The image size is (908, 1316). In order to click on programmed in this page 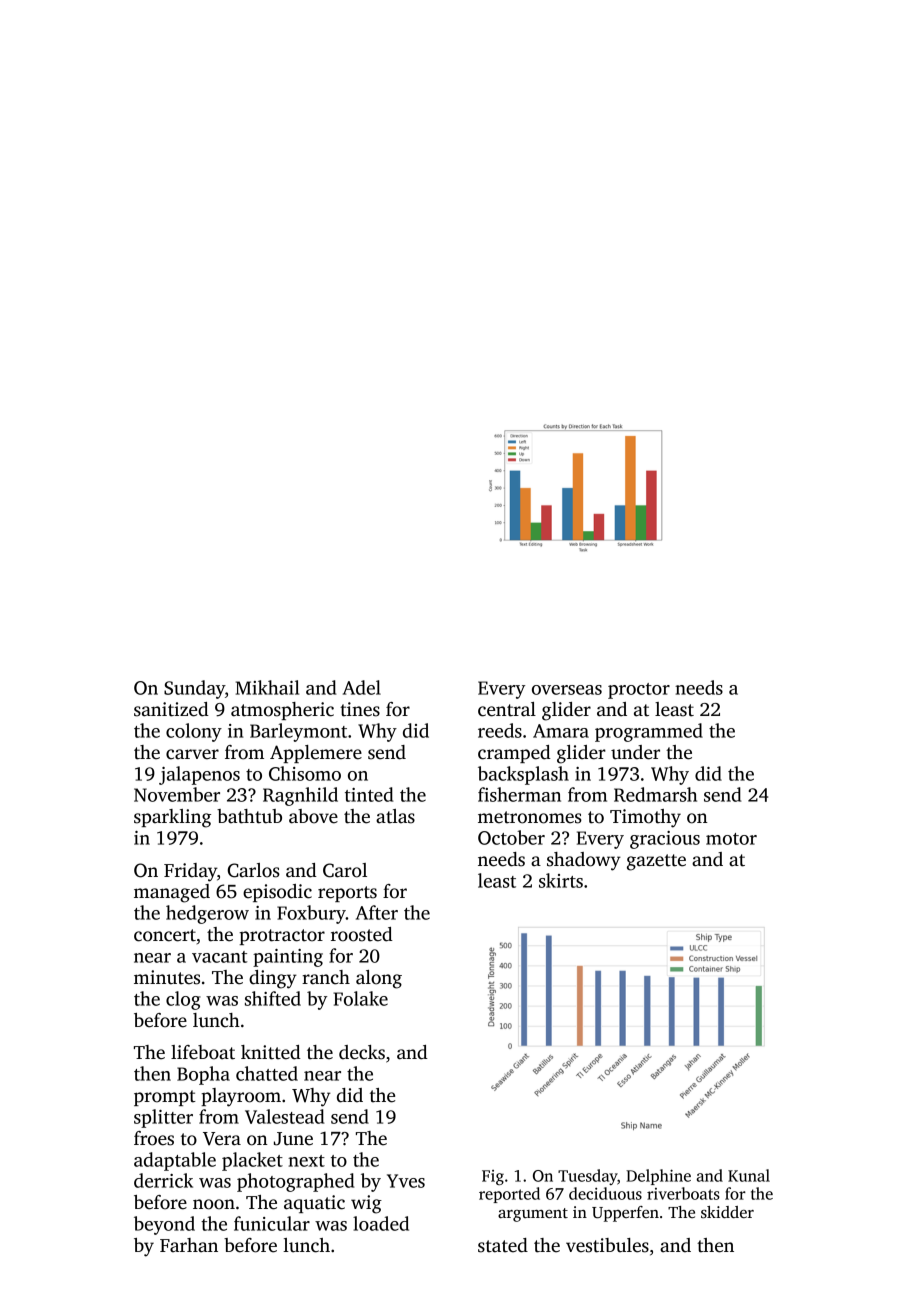, I will do `click(649, 732)`.
